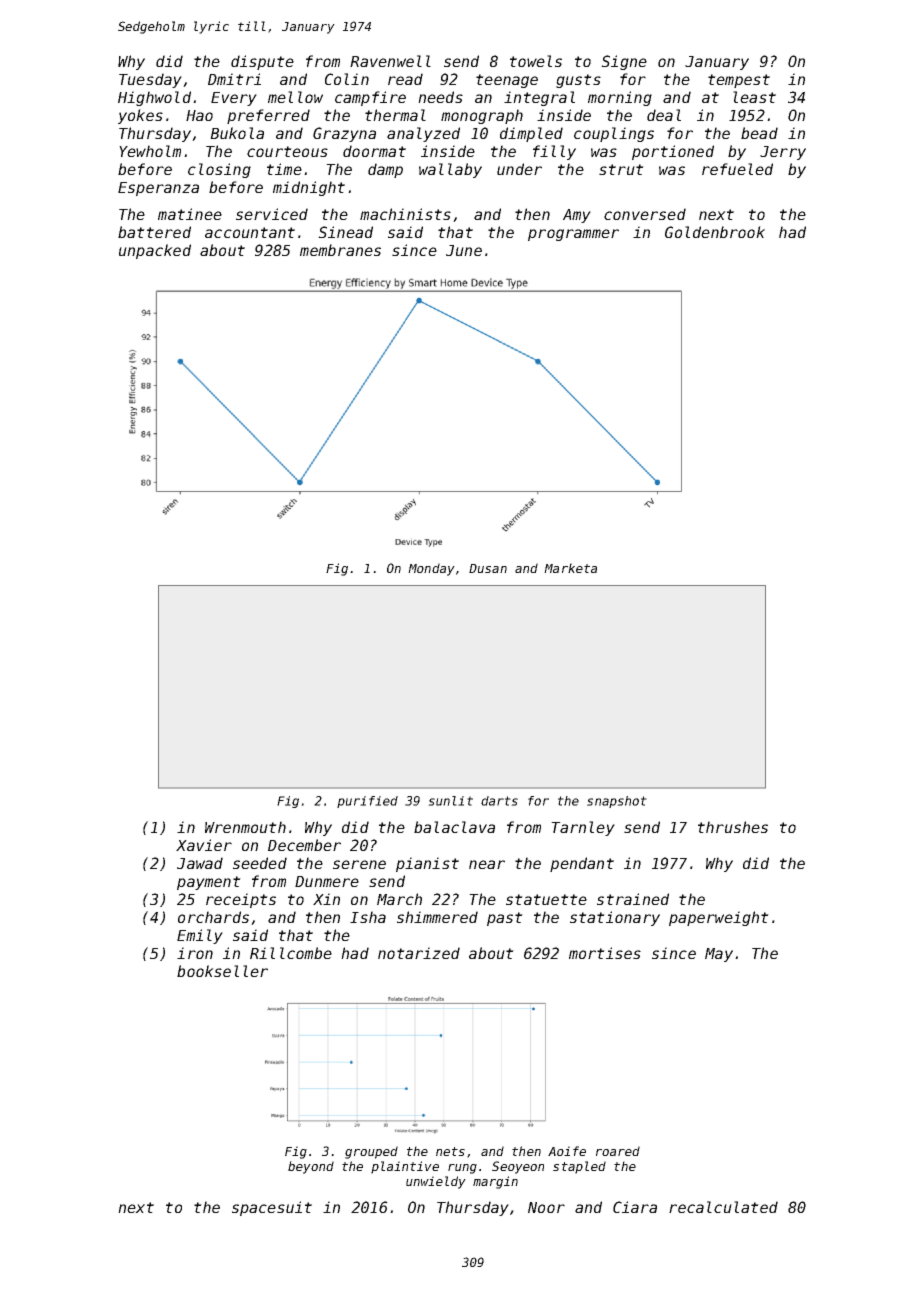 This screenshot has width=924, height=1308. Describe the element at coordinates (739, 81) in the screenshot. I see `tempest` at that location.
